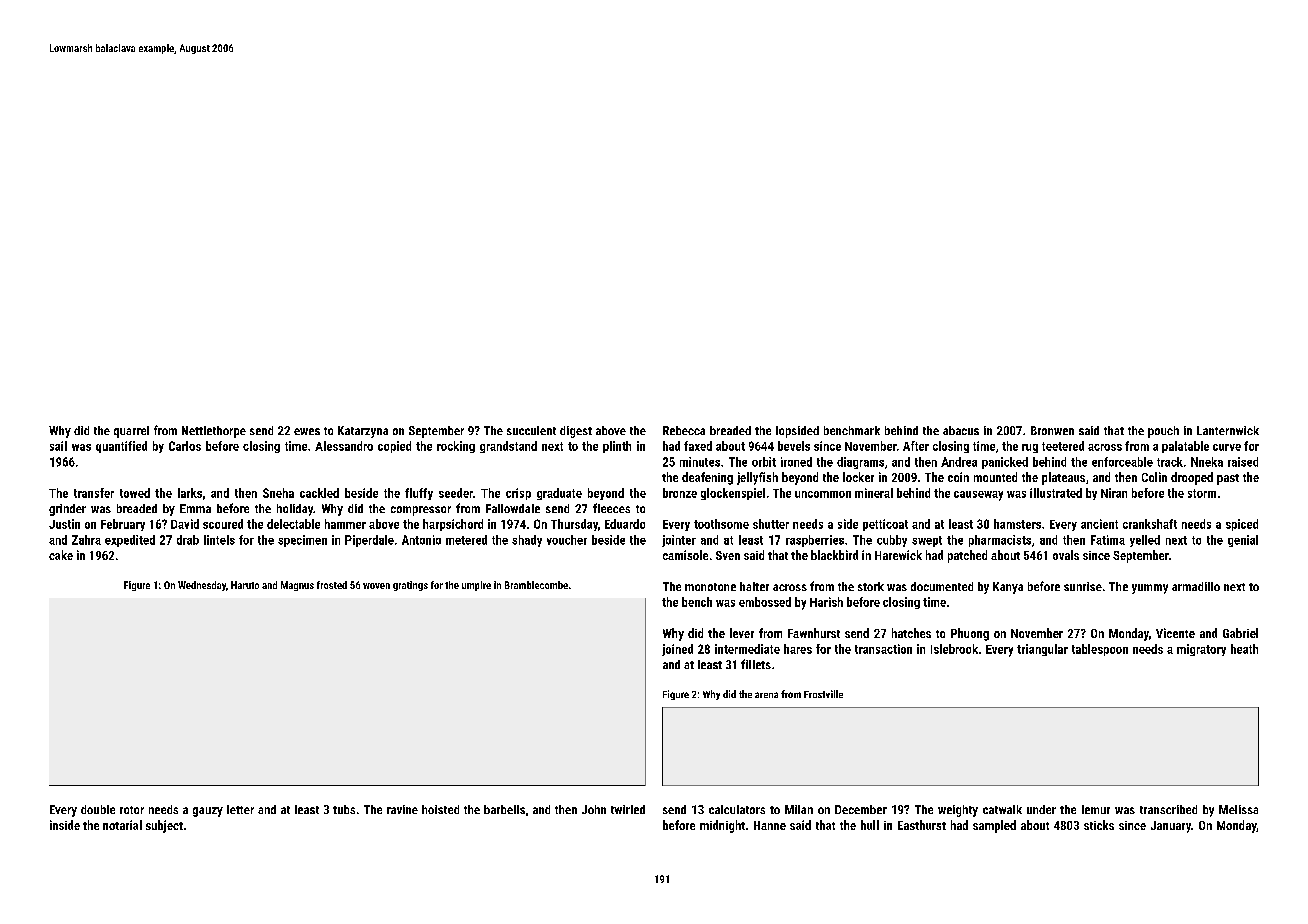 The image size is (1308, 924). What do you see at coordinates (1238, 809) in the screenshot?
I see `Melissa` at bounding box center [1238, 809].
